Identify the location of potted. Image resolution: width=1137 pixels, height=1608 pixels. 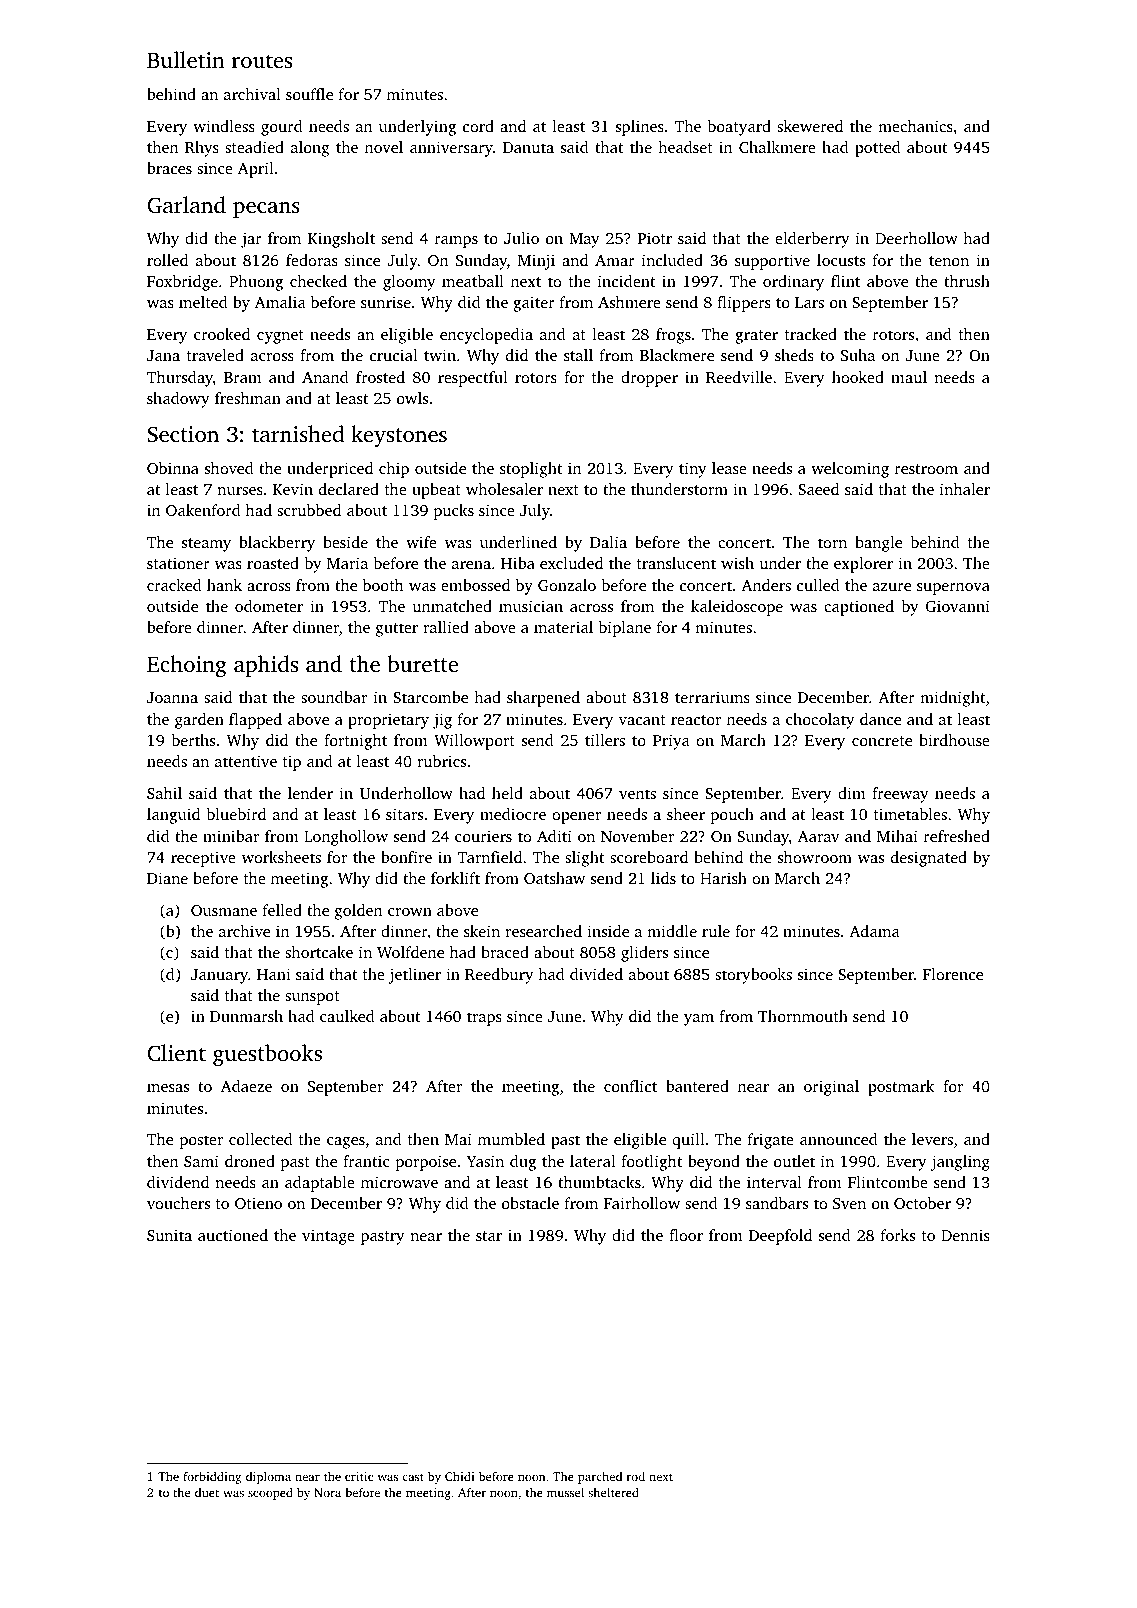
(878, 149).
